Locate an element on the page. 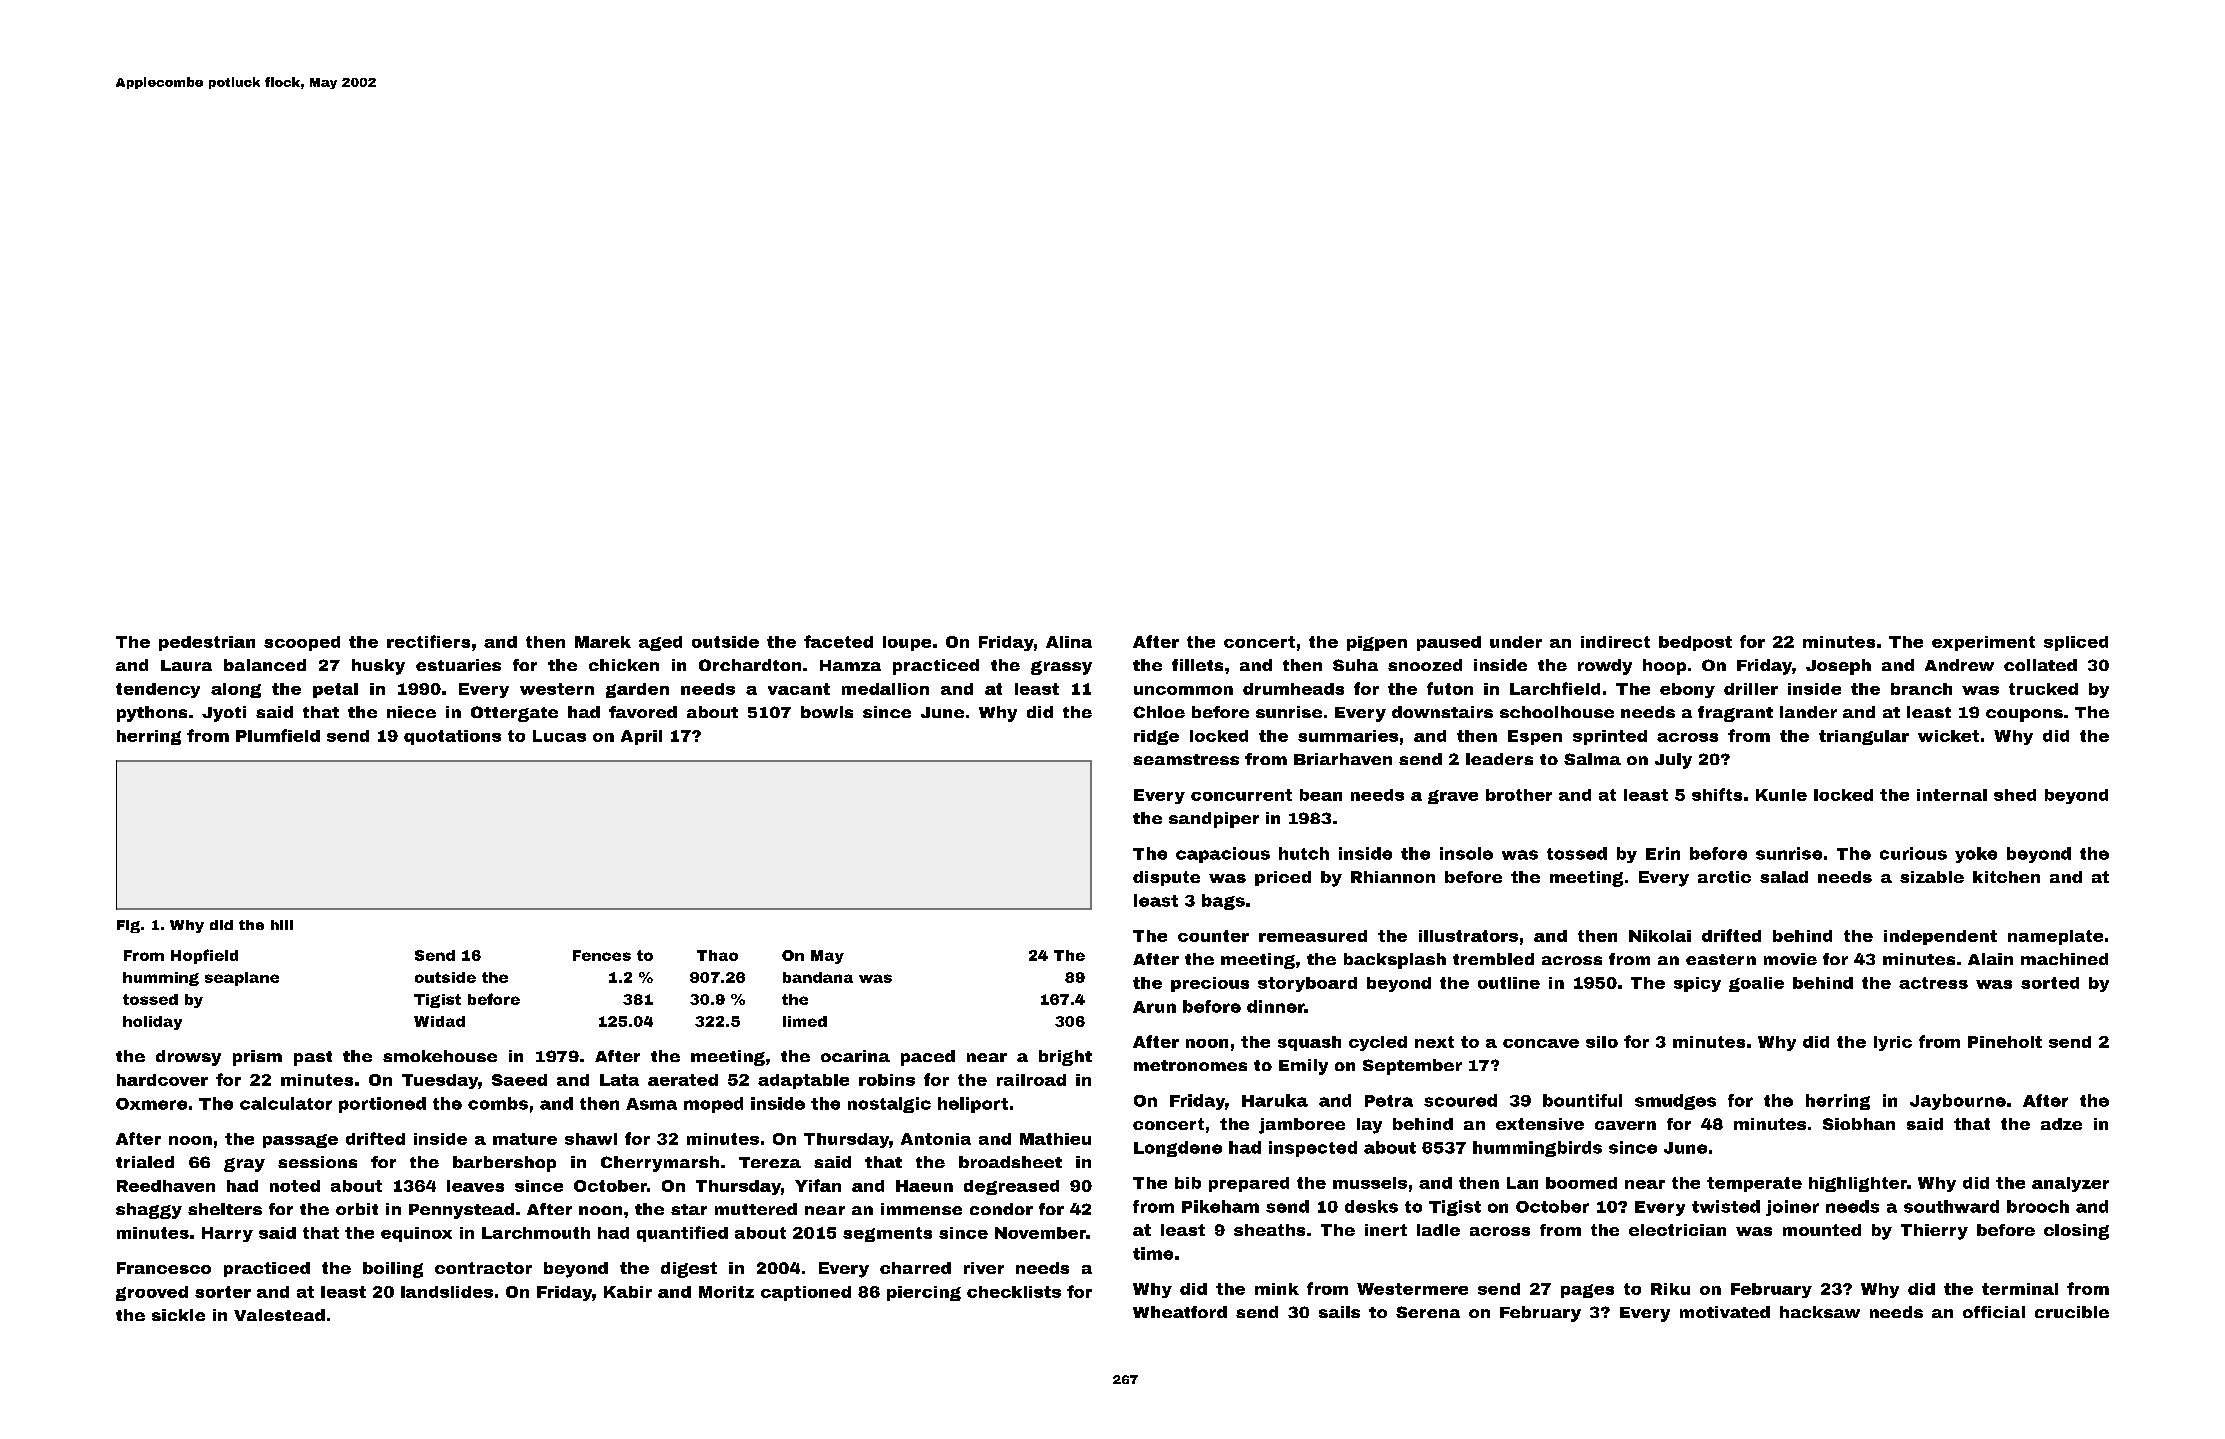 The height and width of the page is (1439, 2225). Marek is located at coordinates (603, 642).
